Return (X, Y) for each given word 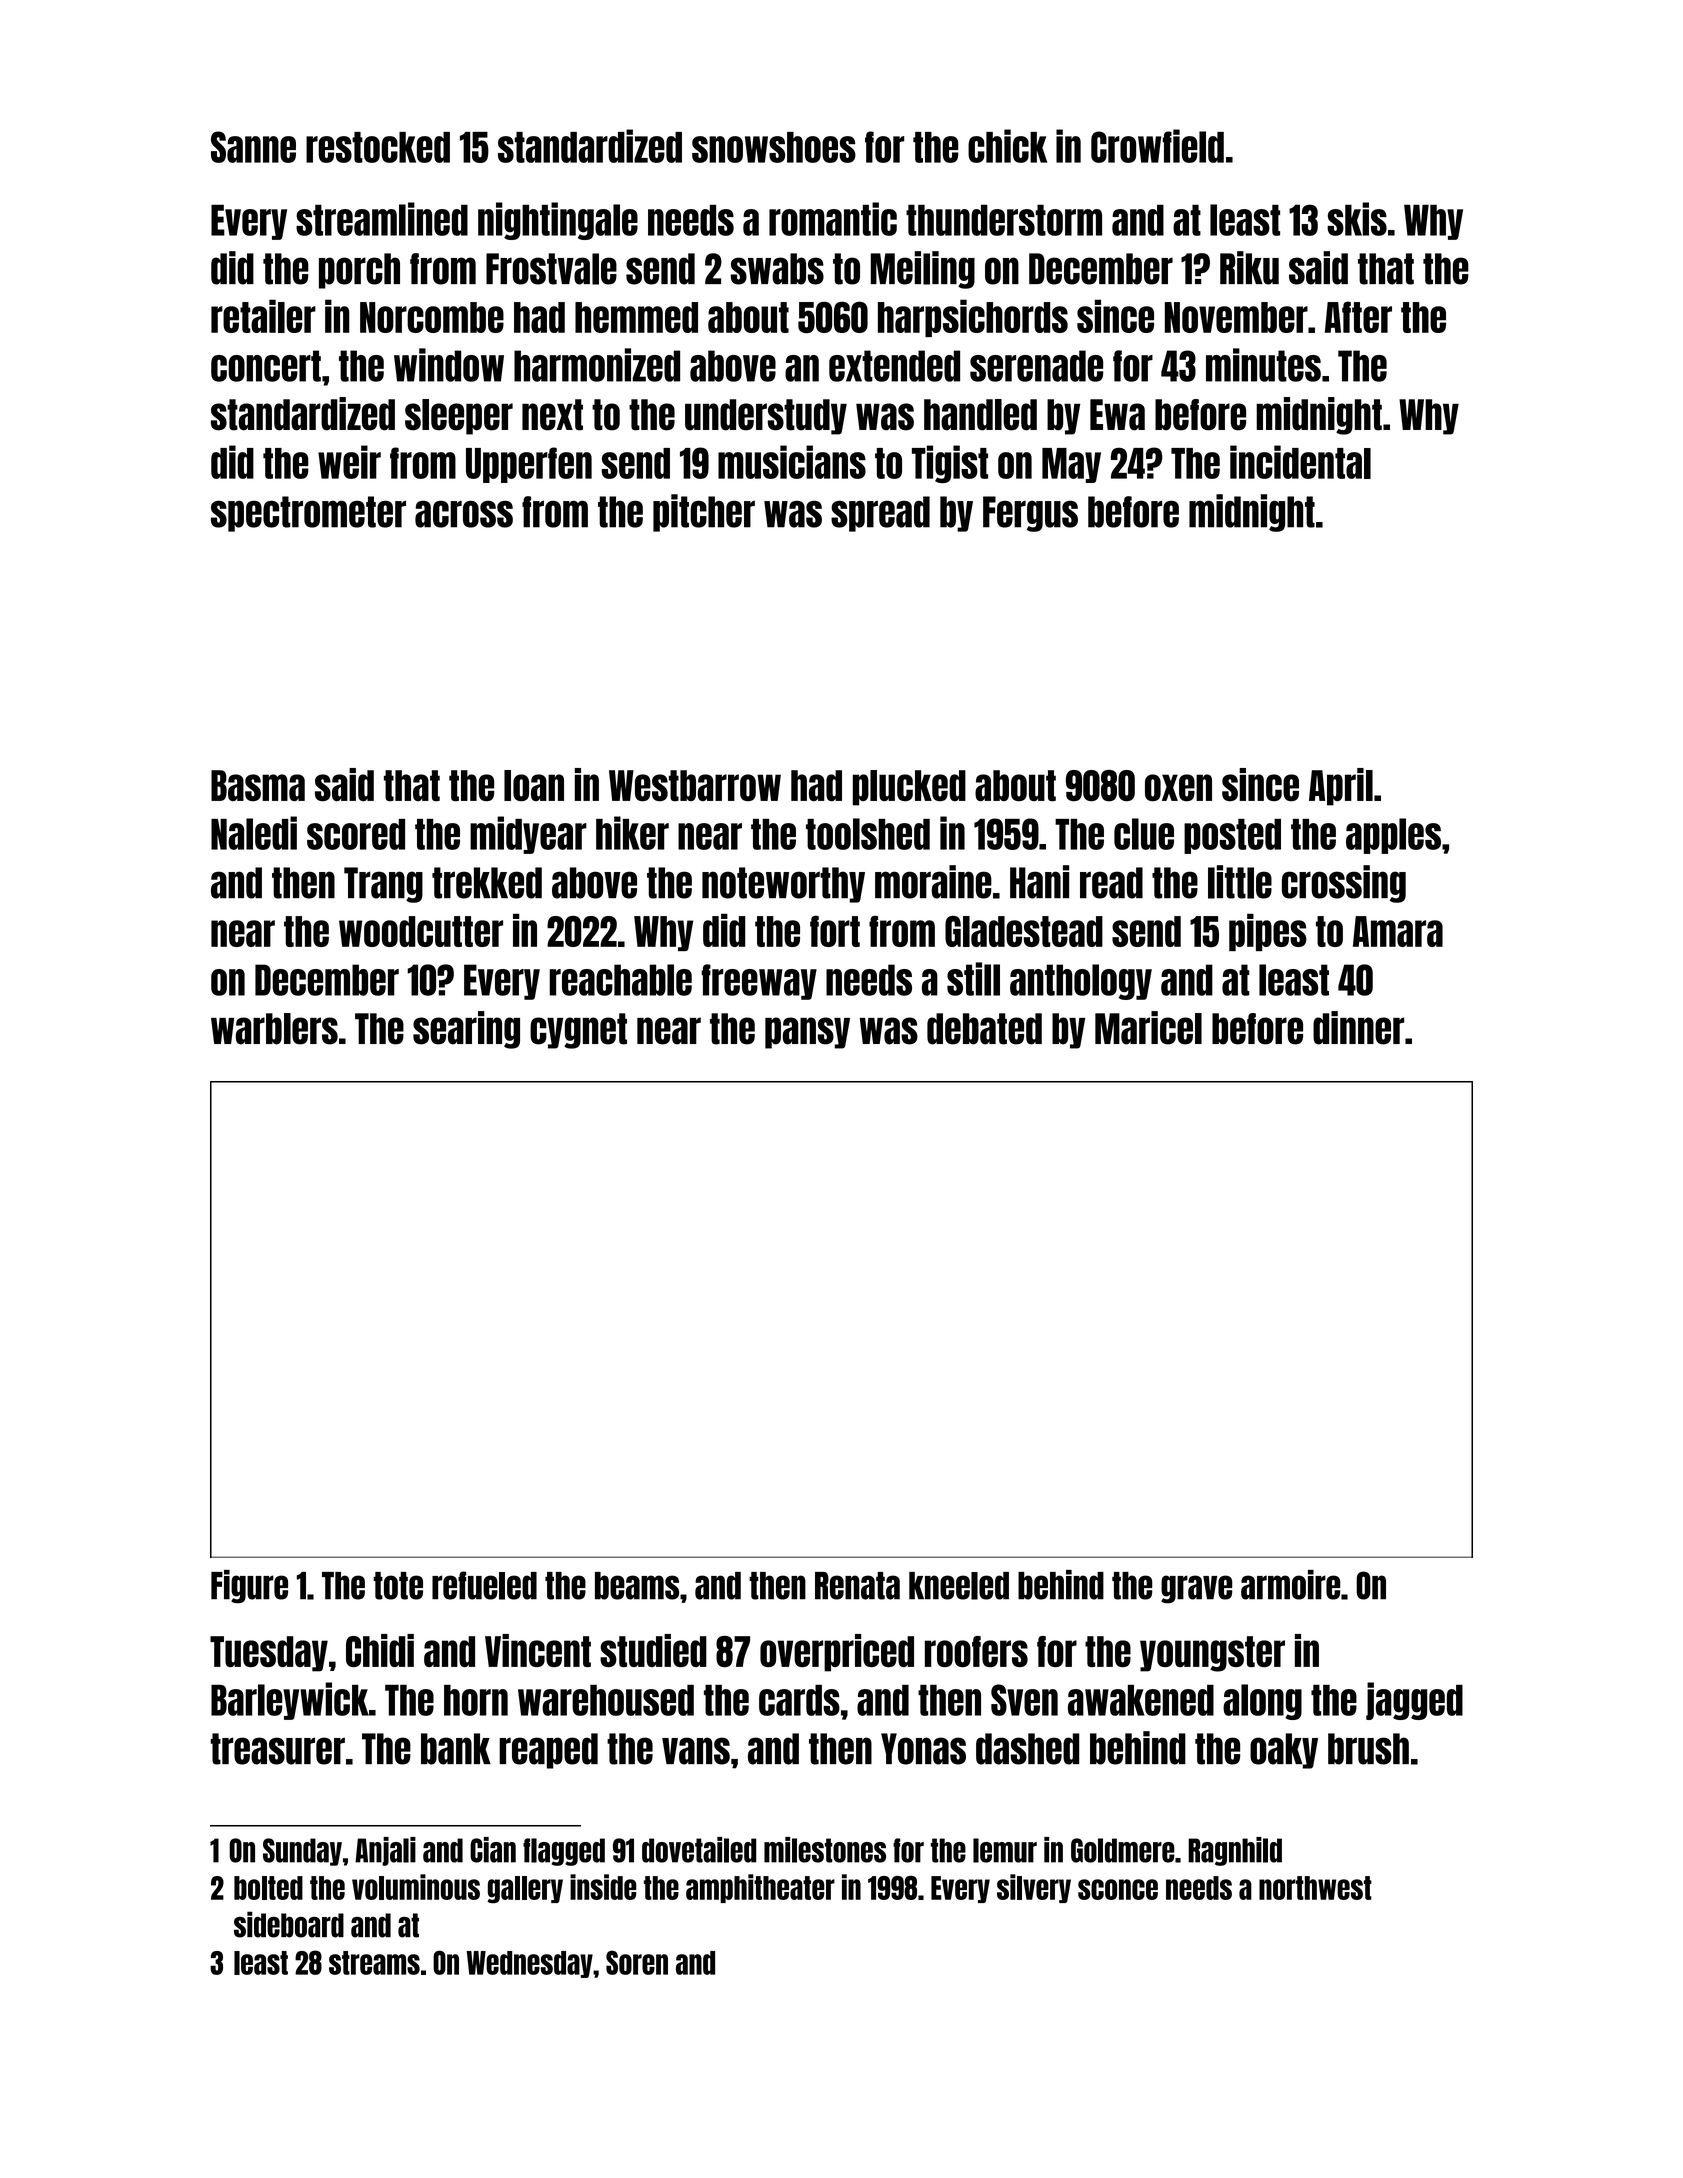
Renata (857, 1586)
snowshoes (774, 147)
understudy (766, 417)
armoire (1290, 1585)
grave (1196, 1589)
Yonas (923, 1749)
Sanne (253, 147)
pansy (807, 1033)
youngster (1212, 1654)
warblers (274, 1029)
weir (349, 462)
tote (398, 1586)
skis (1357, 219)
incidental (1300, 462)
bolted (268, 1888)
